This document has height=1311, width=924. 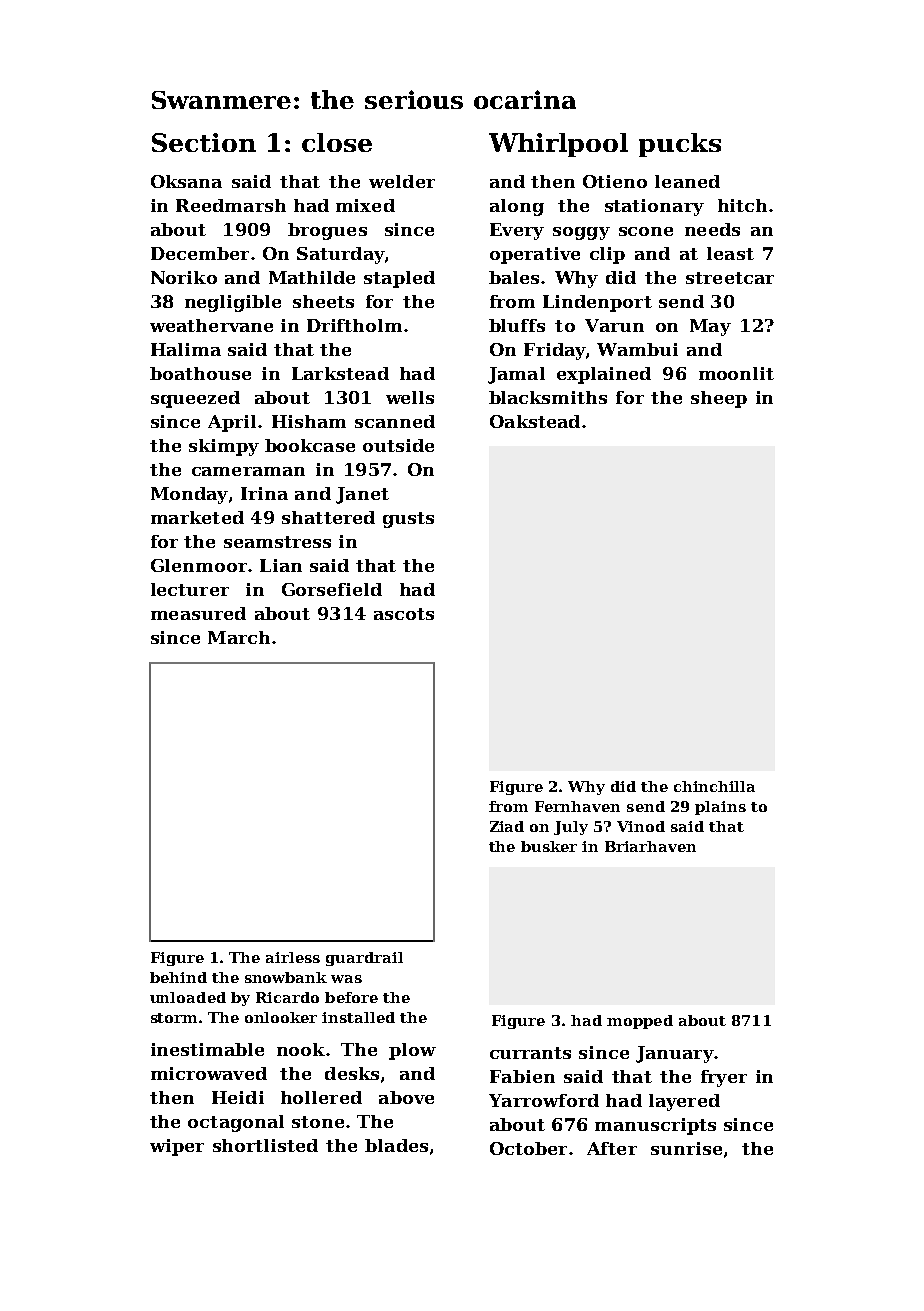 I want to click on measured, so click(x=198, y=613).
